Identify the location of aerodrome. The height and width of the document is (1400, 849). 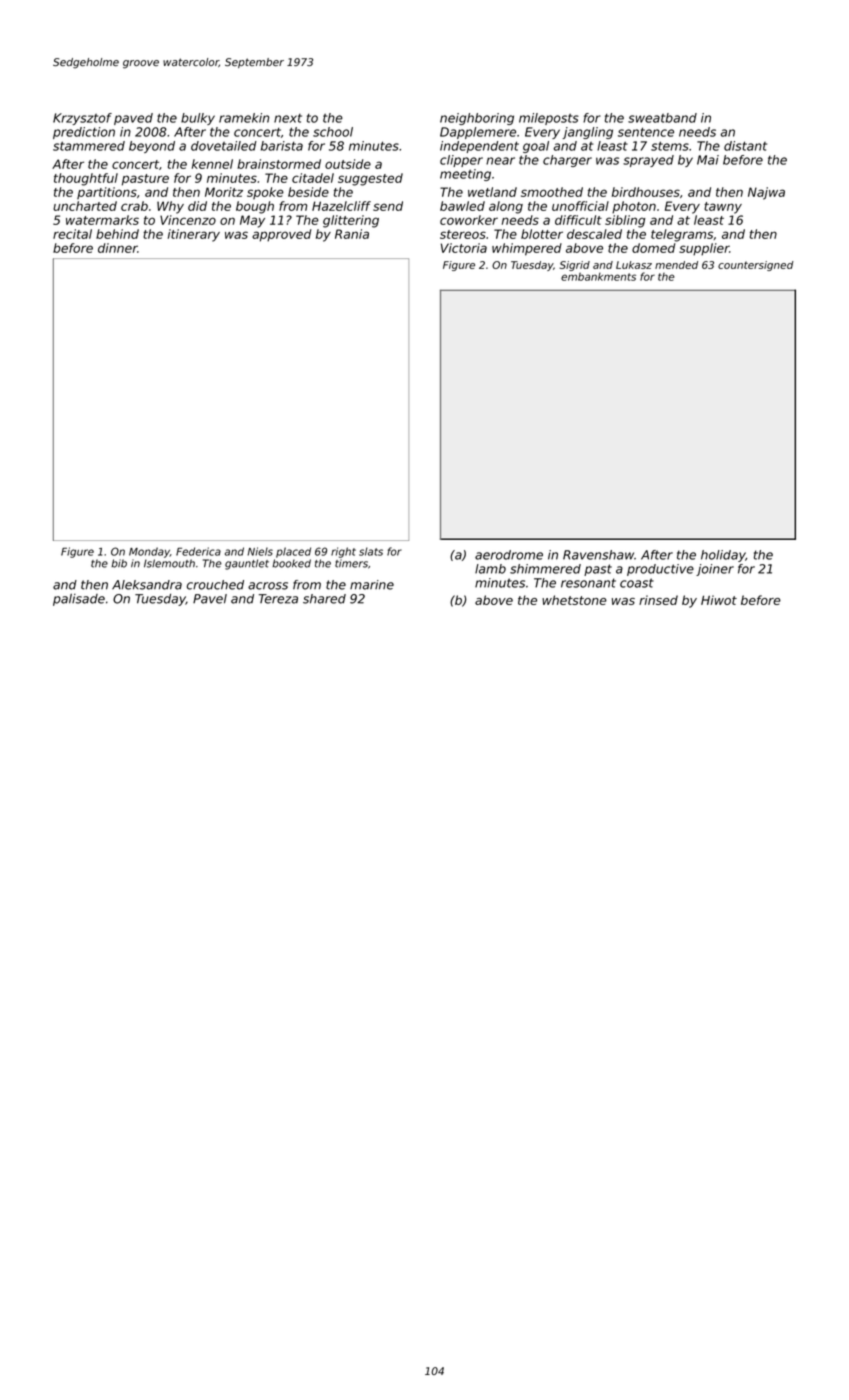
(509, 555).
